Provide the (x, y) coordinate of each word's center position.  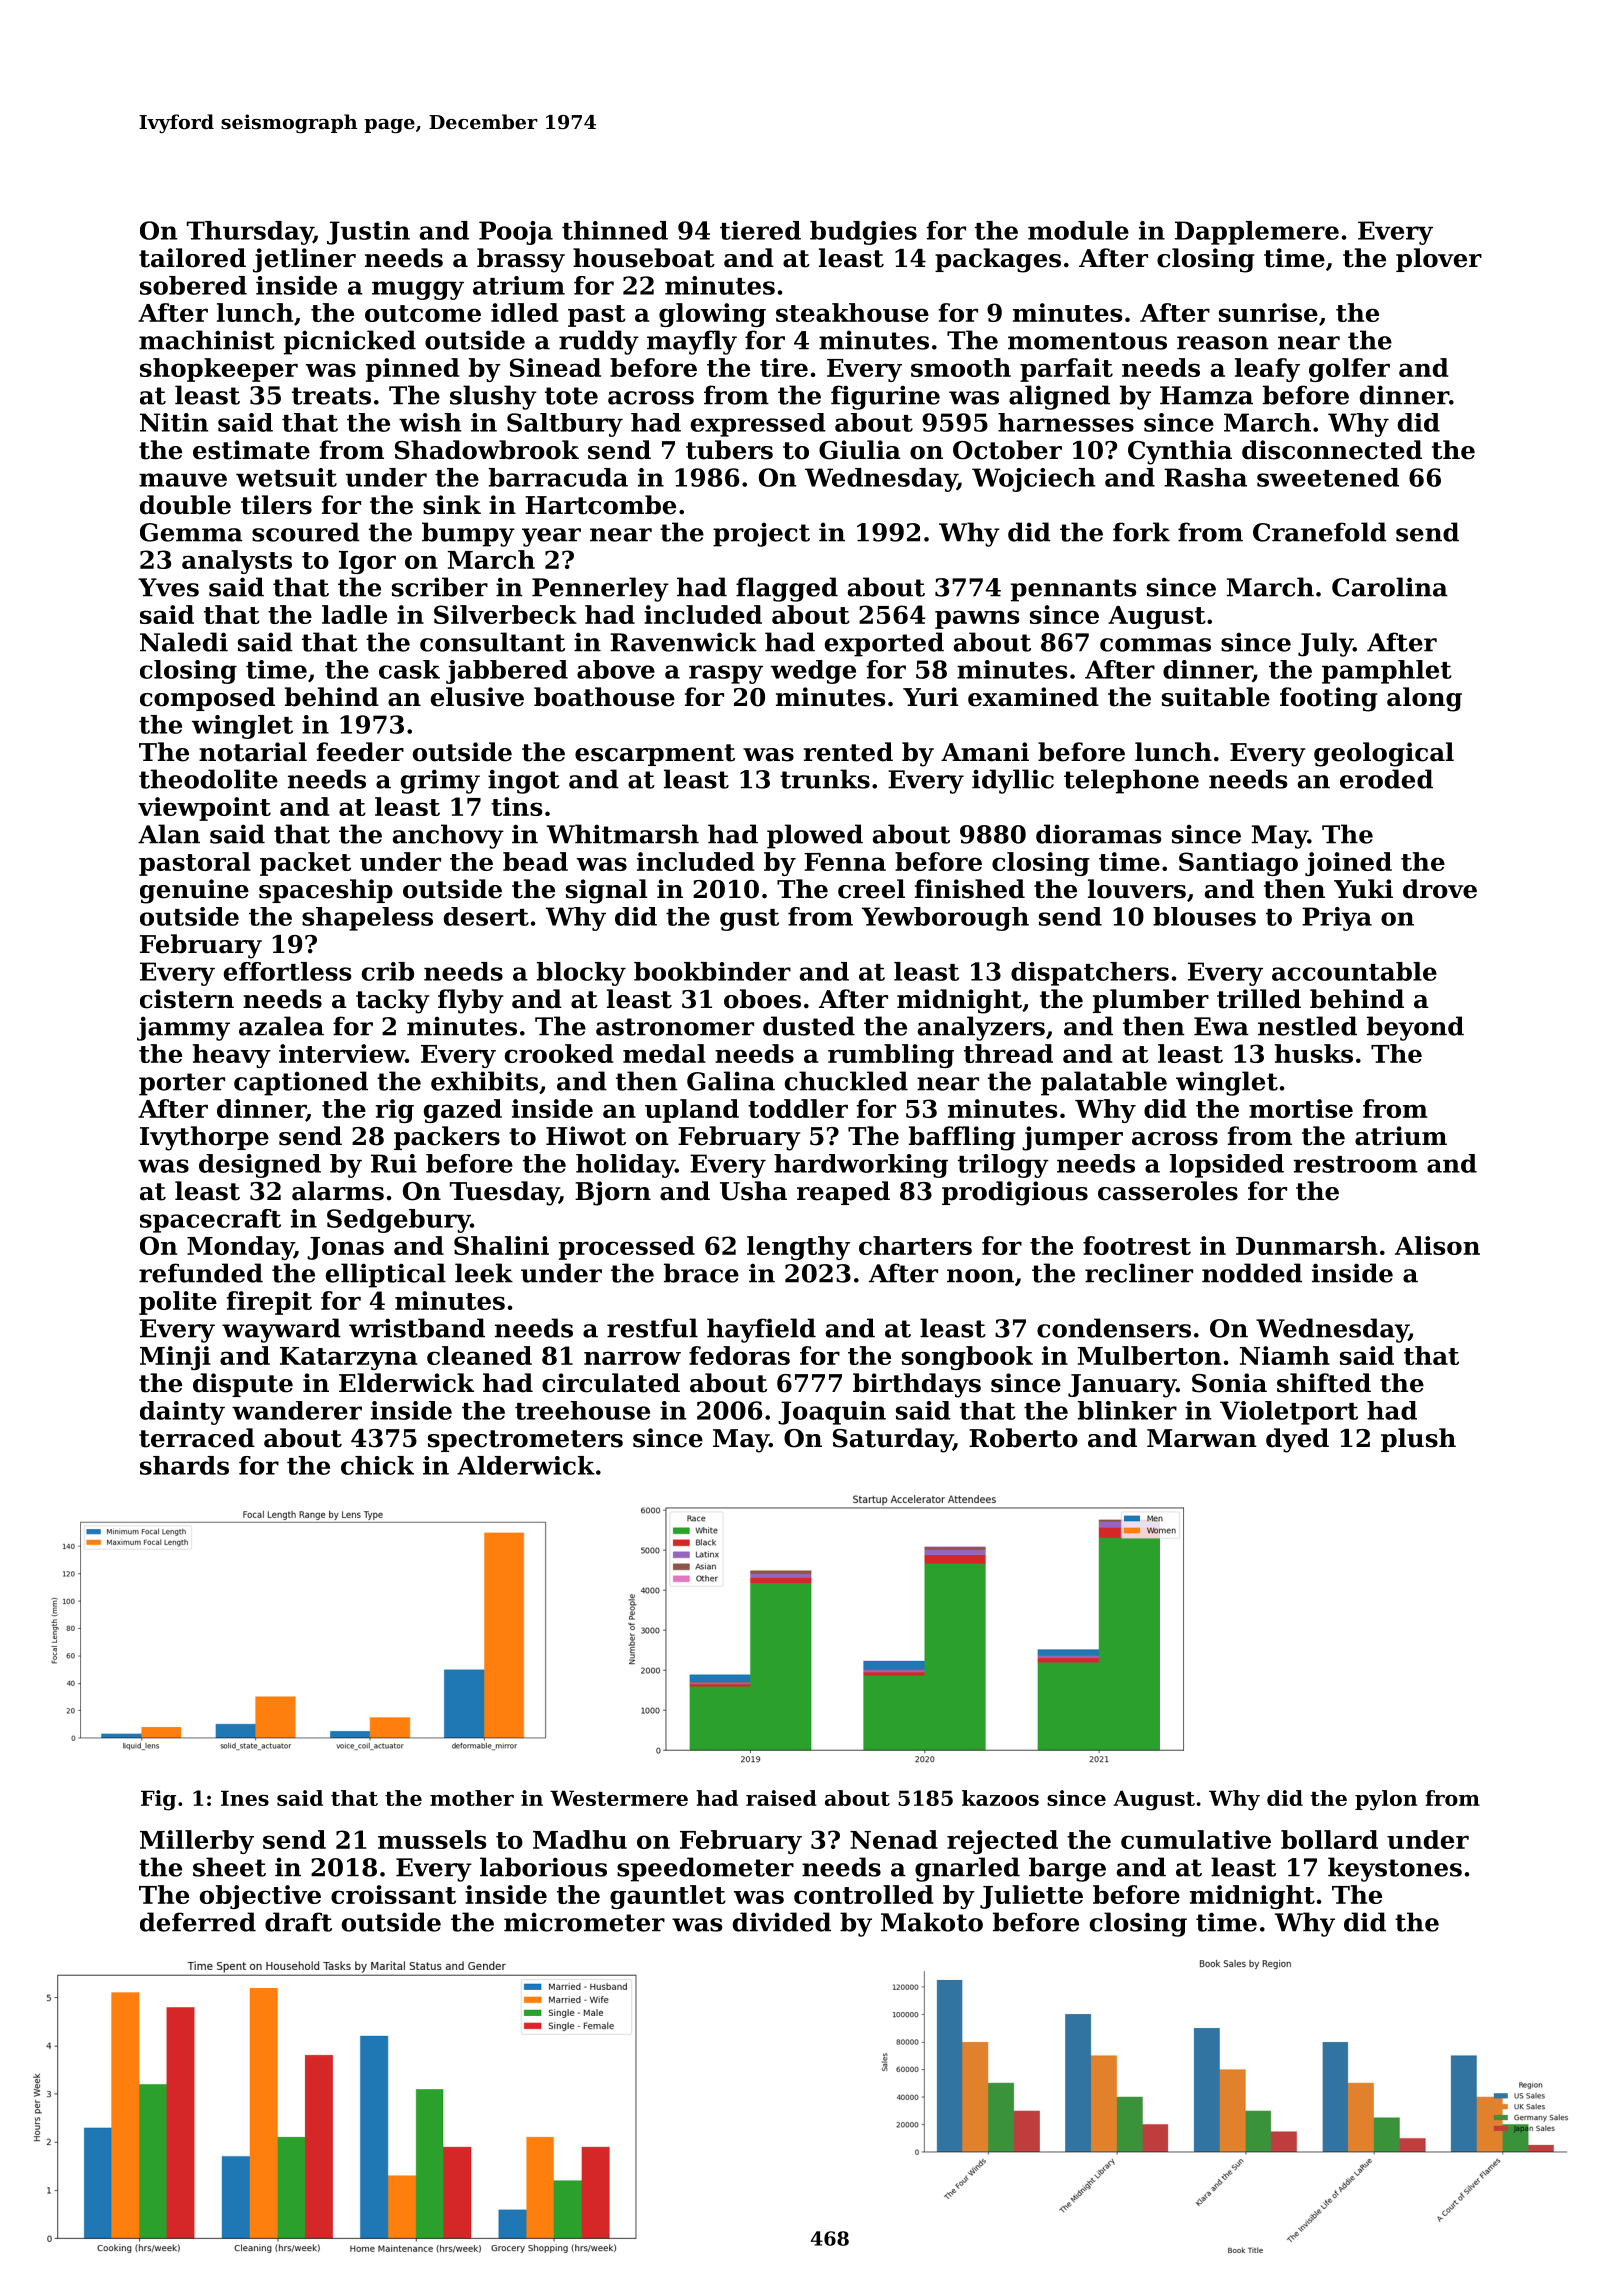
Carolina (1390, 587)
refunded (201, 1273)
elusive (477, 697)
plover (1439, 260)
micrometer (584, 1922)
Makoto (932, 1922)
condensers (1114, 1328)
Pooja (516, 233)
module (1078, 230)
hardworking (861, 1166)
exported (884, 644)
